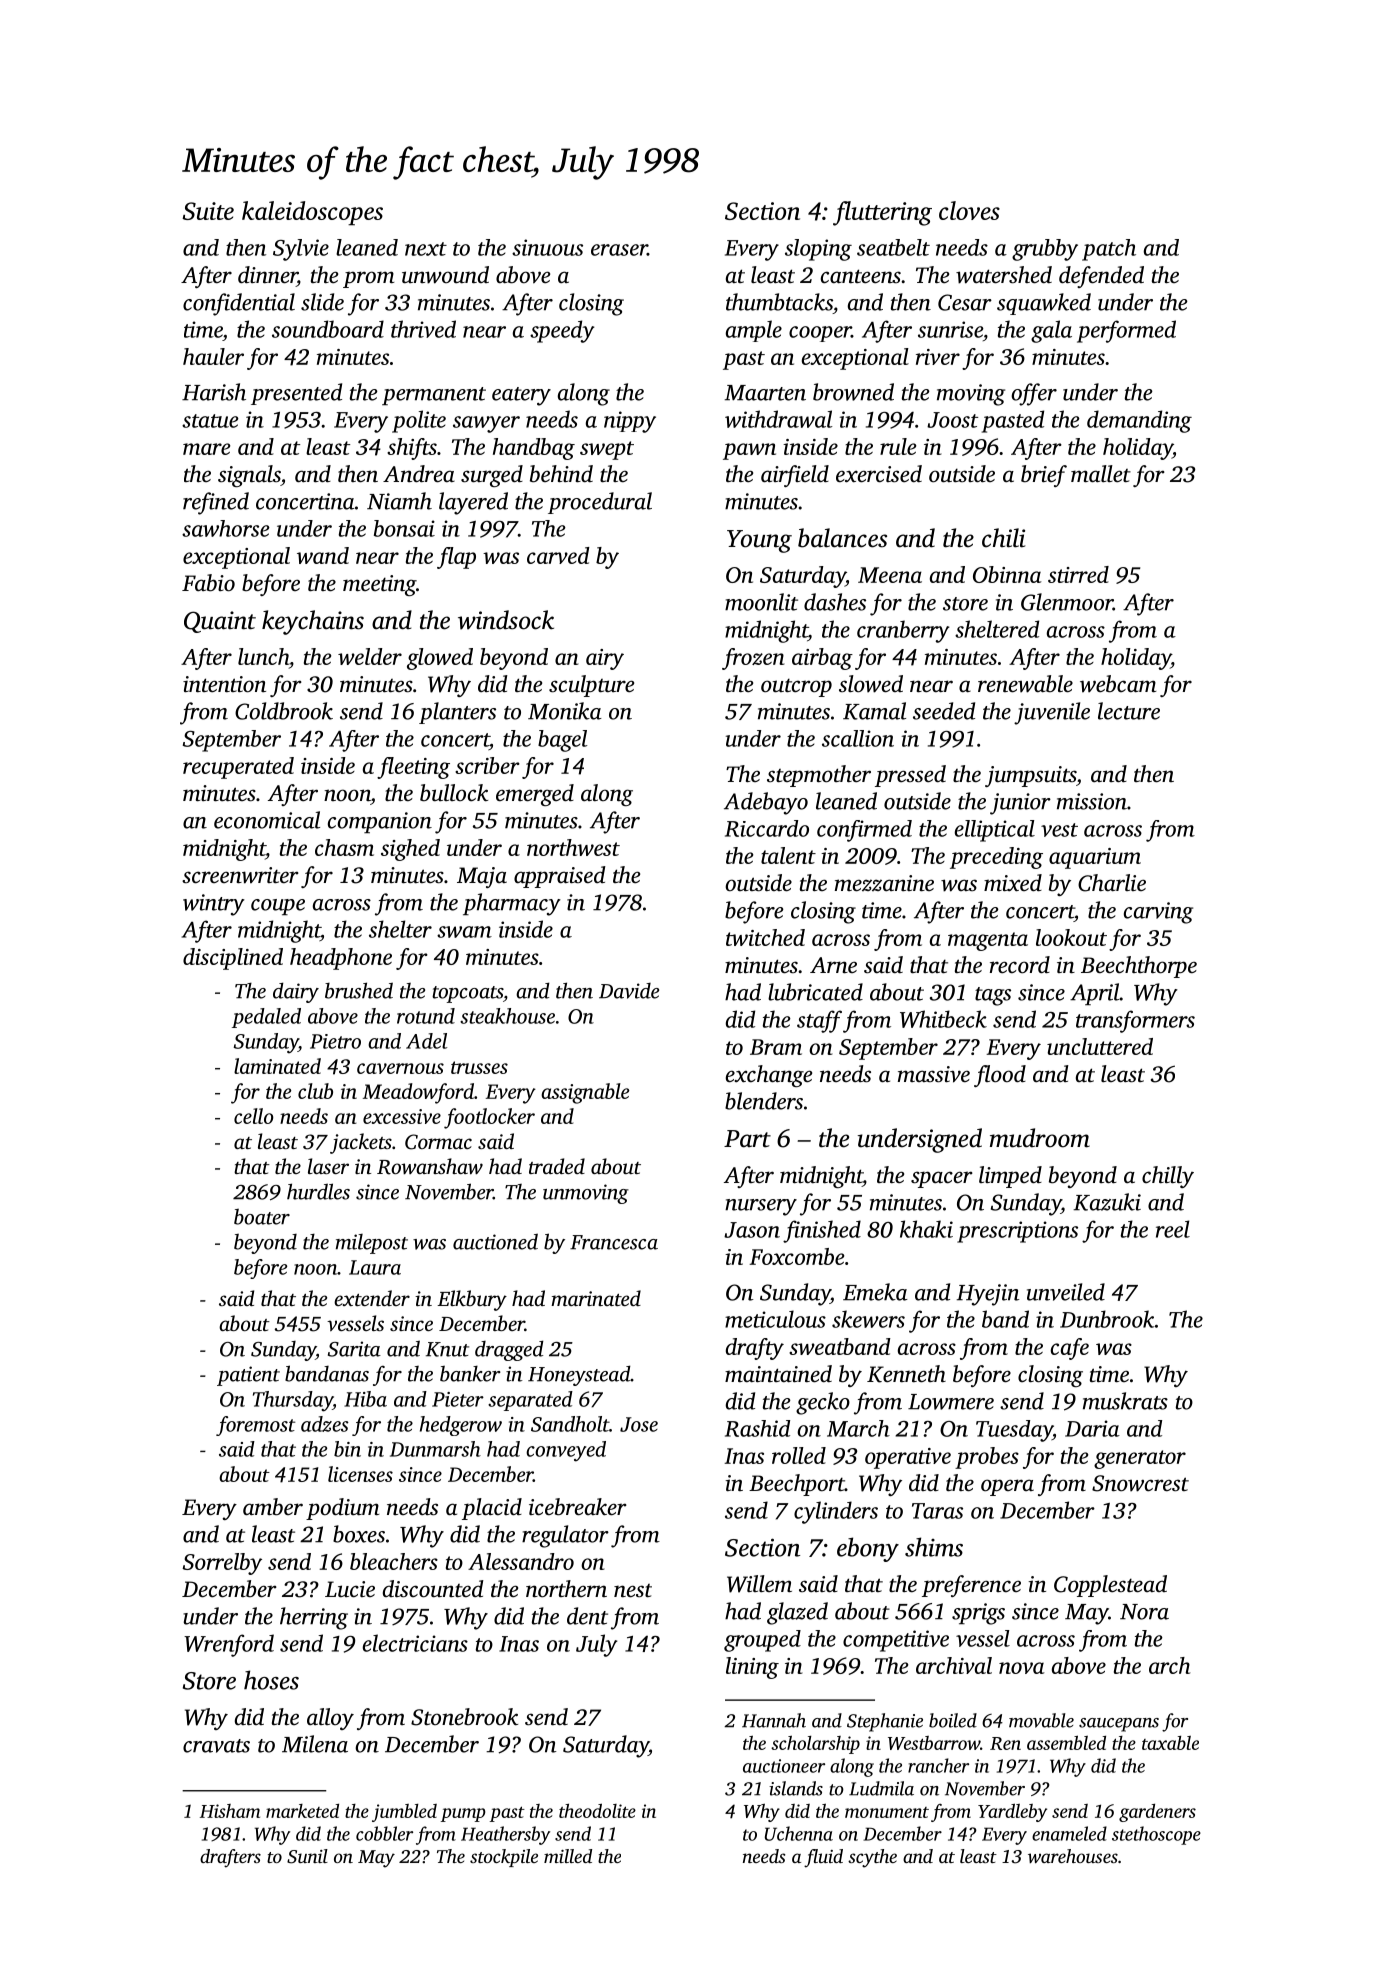 The width and height of the page is (1386, 1969). I want to click on cloves, so click(969, 210).
